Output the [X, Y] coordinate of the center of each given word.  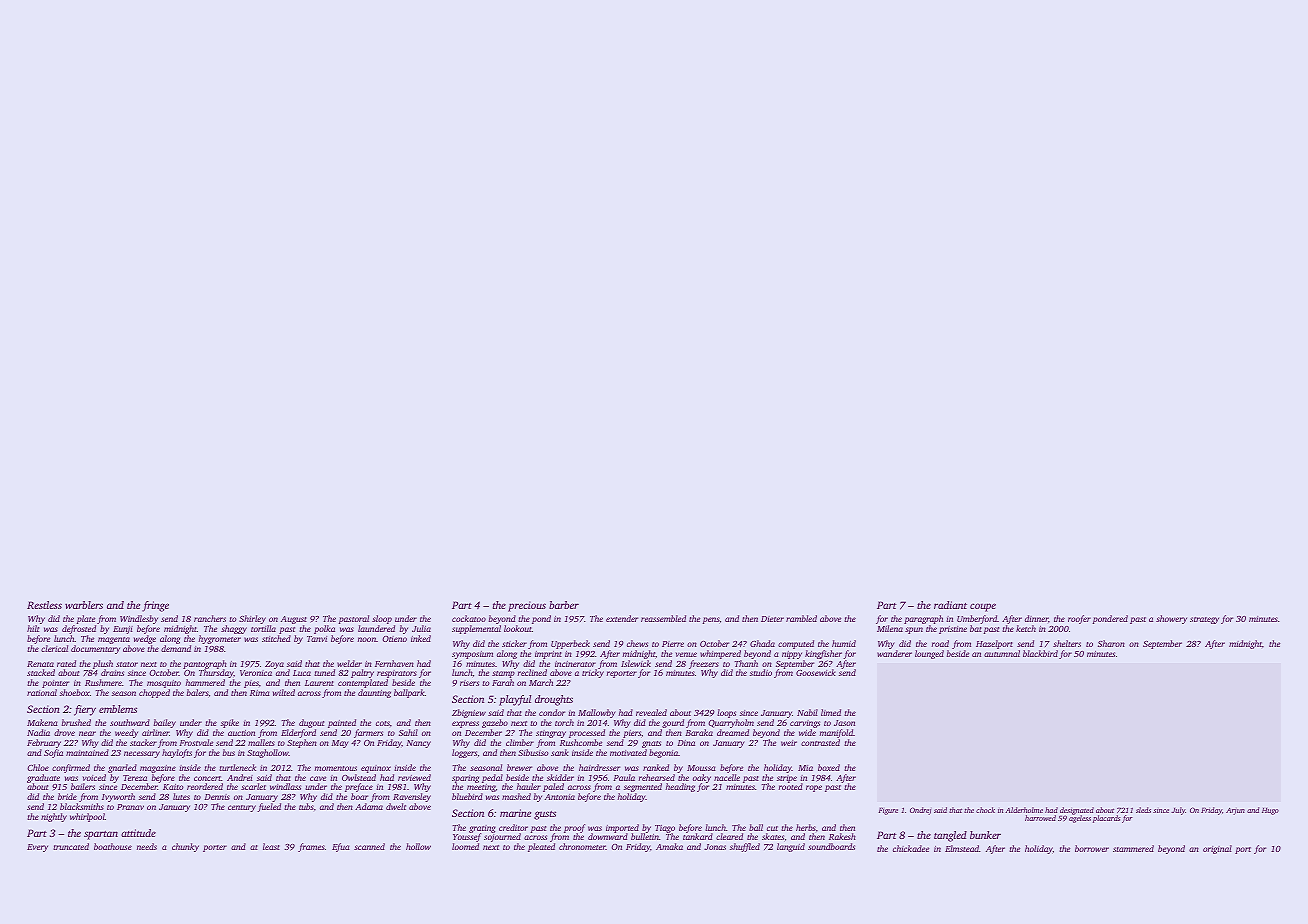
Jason [844, 723]
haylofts [177, 753]
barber [564, 605]
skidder [560, 777]
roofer [1079, 619]
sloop [382, 619]
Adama [369, 806]
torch [564, 722]
